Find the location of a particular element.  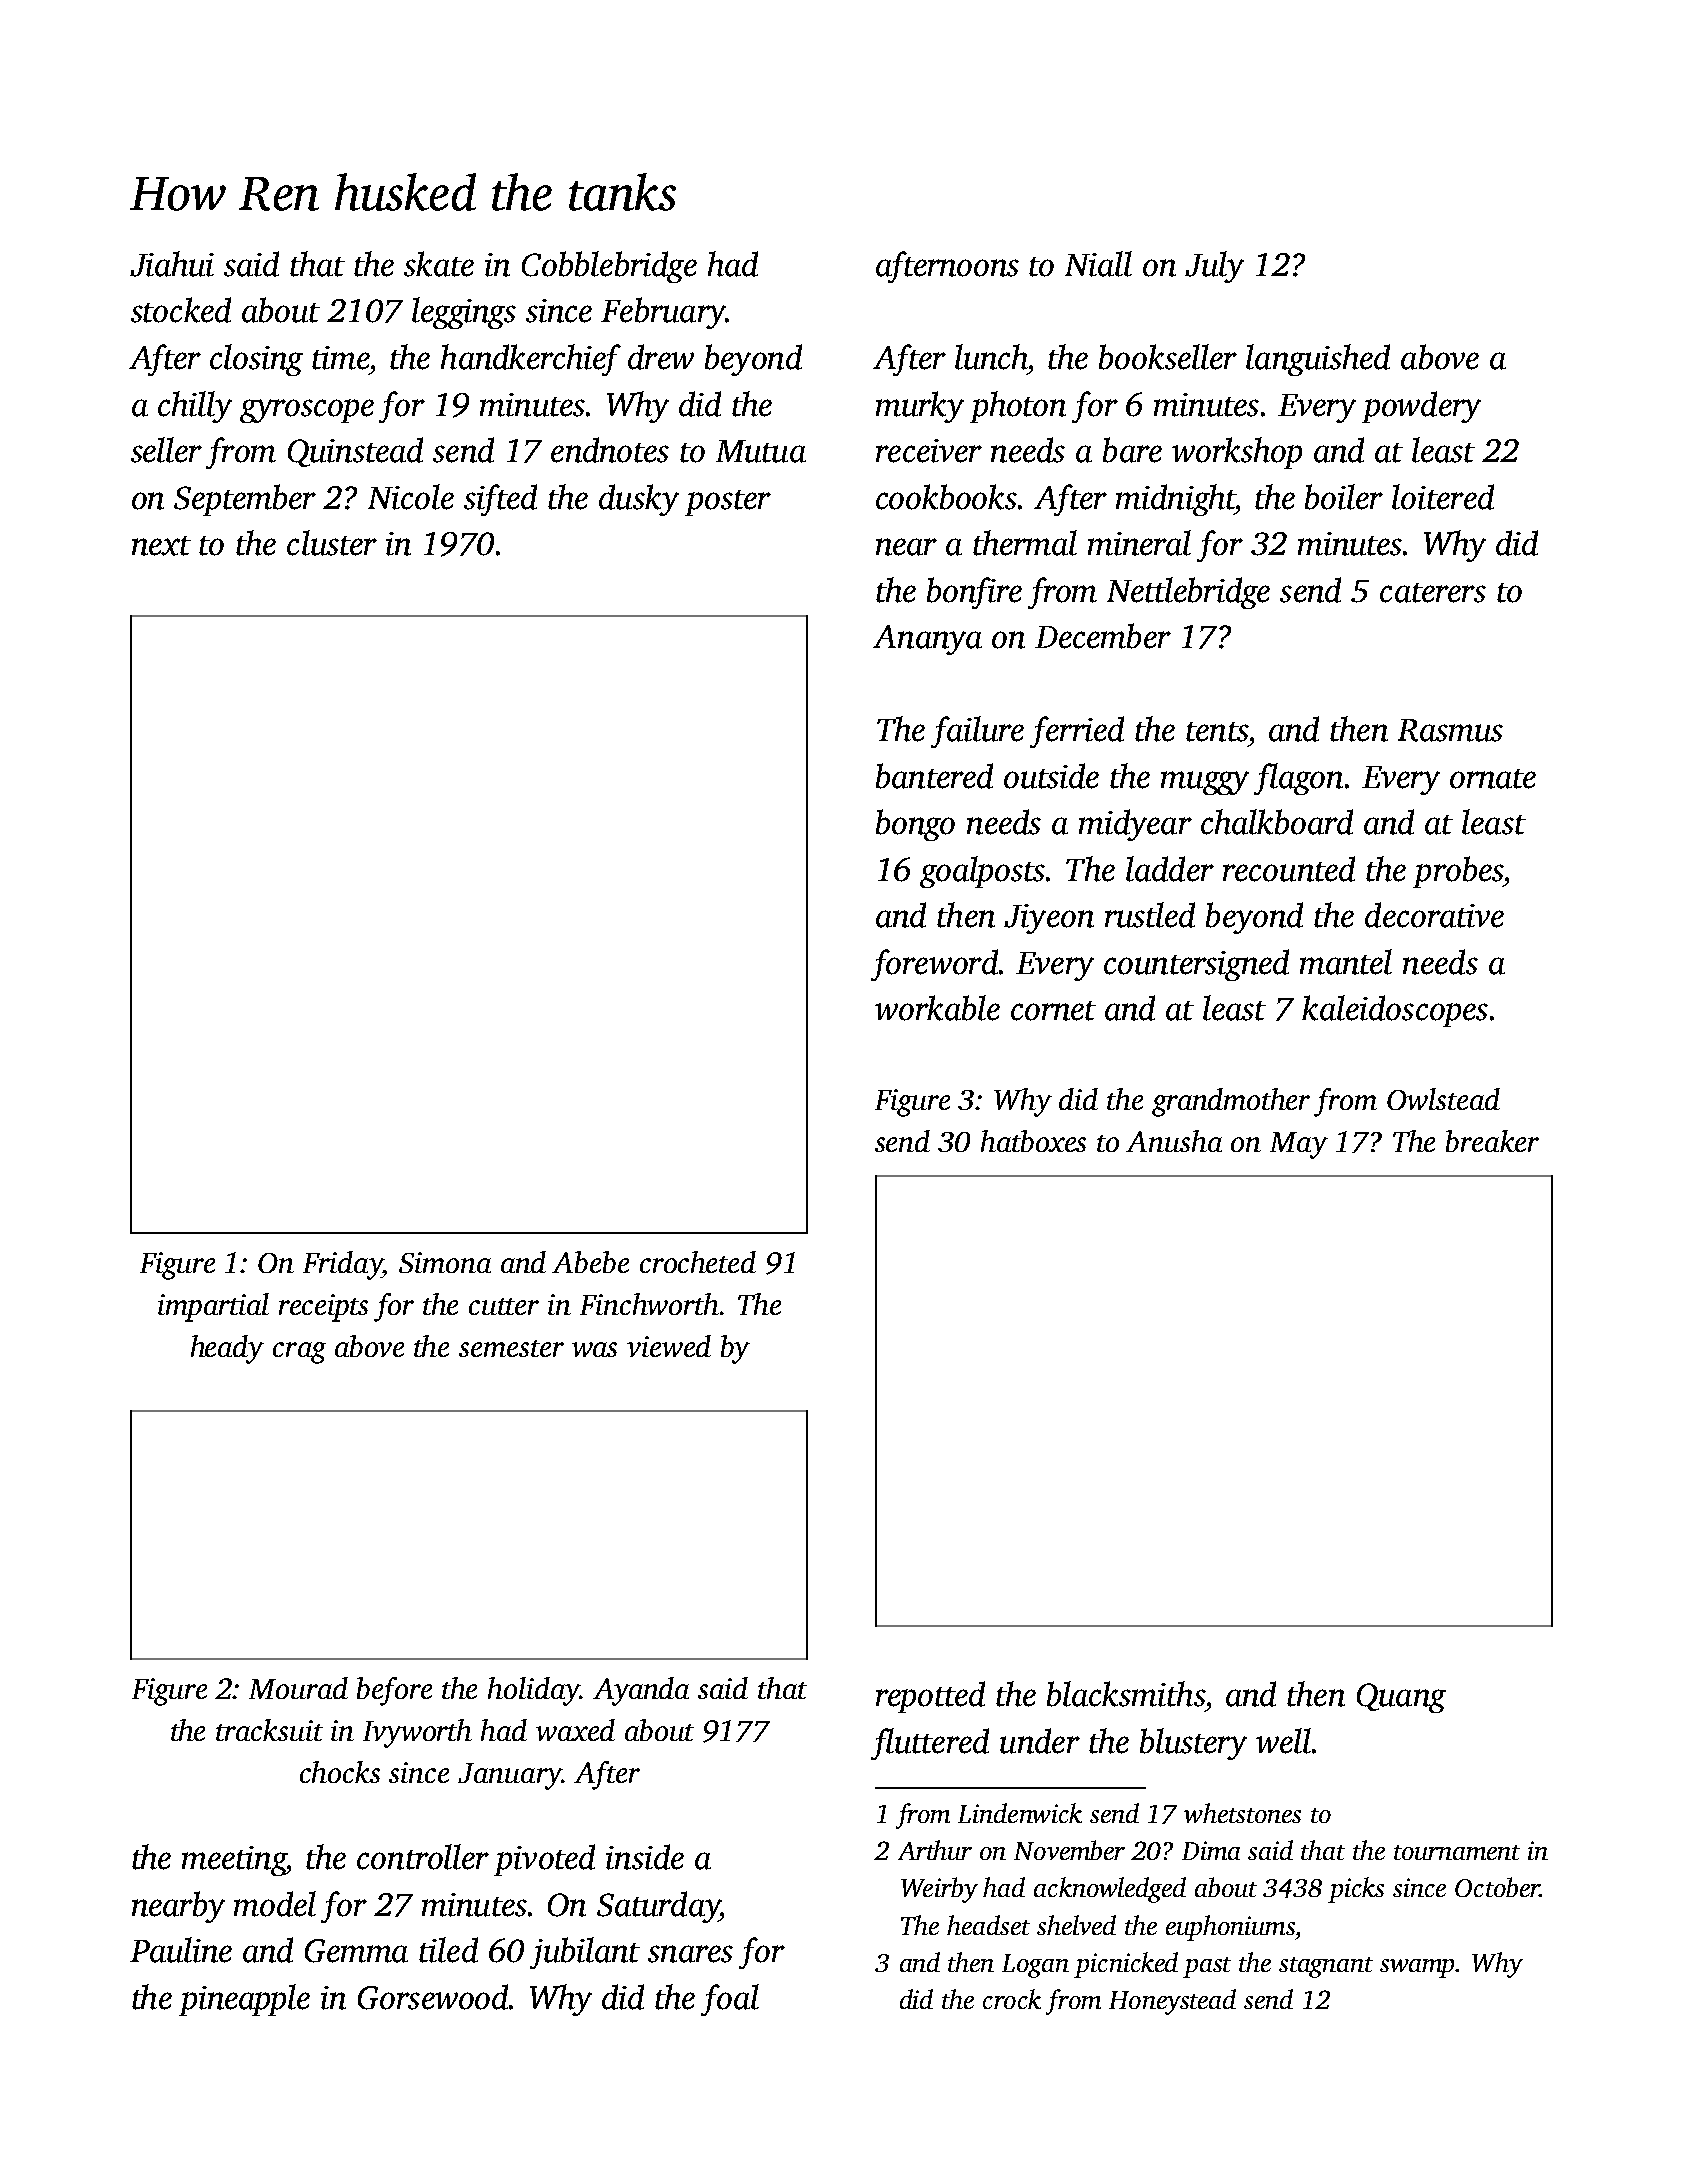

handkerchief is located at coordinates (531, 360).
